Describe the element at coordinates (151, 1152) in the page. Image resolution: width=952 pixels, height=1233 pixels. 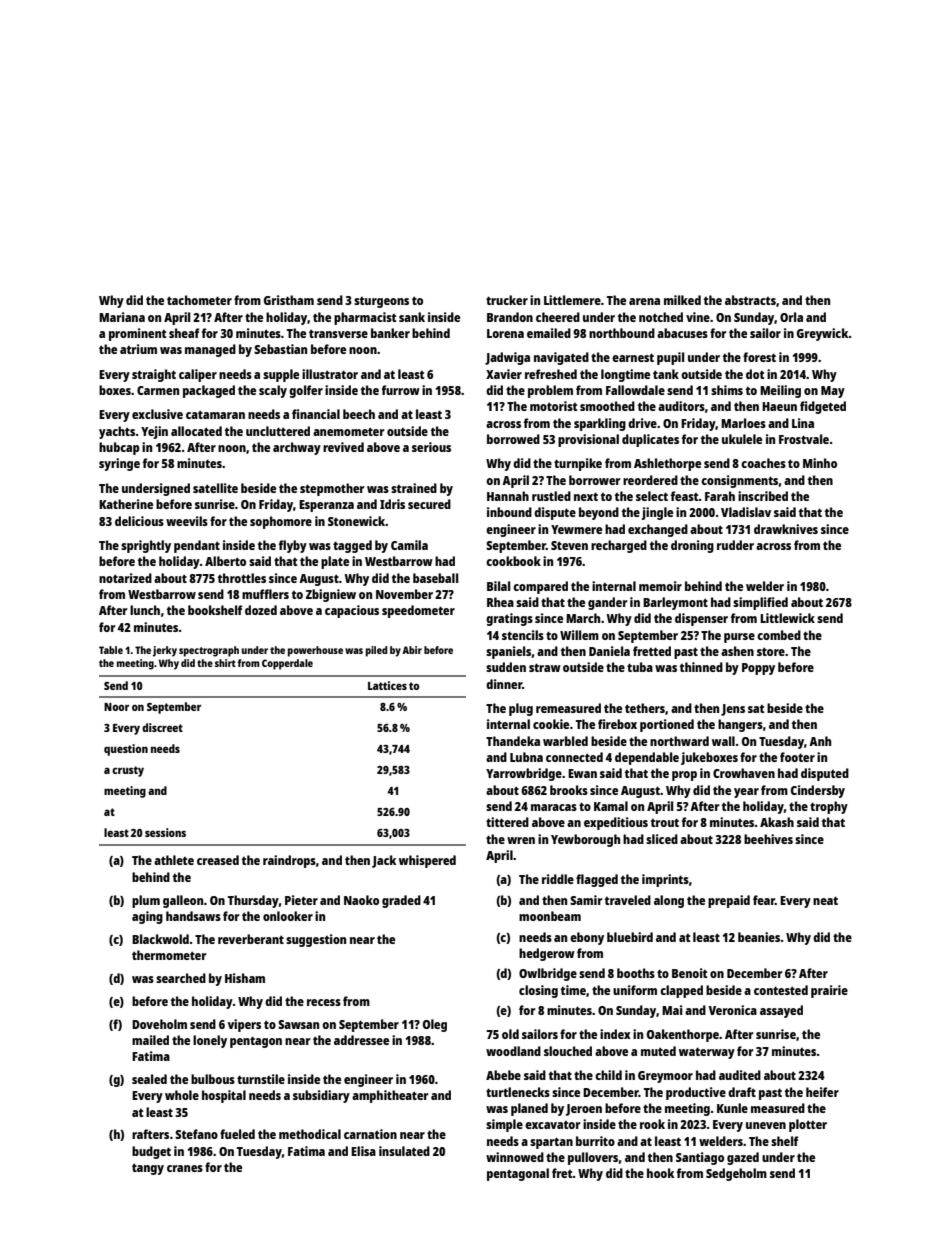
I see `budget` at that location.
